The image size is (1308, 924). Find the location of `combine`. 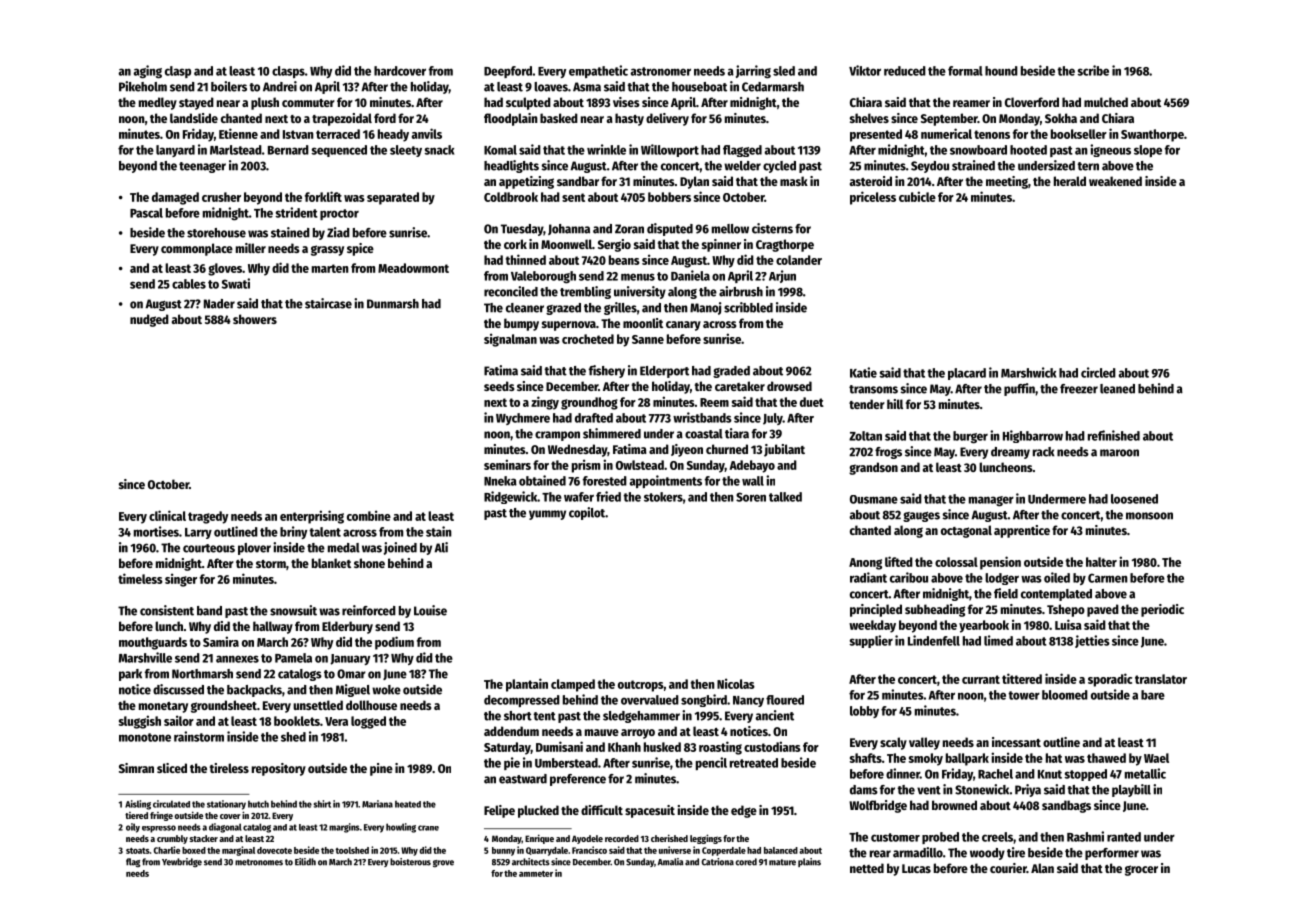

combine is located at coordinates (369, 515).
